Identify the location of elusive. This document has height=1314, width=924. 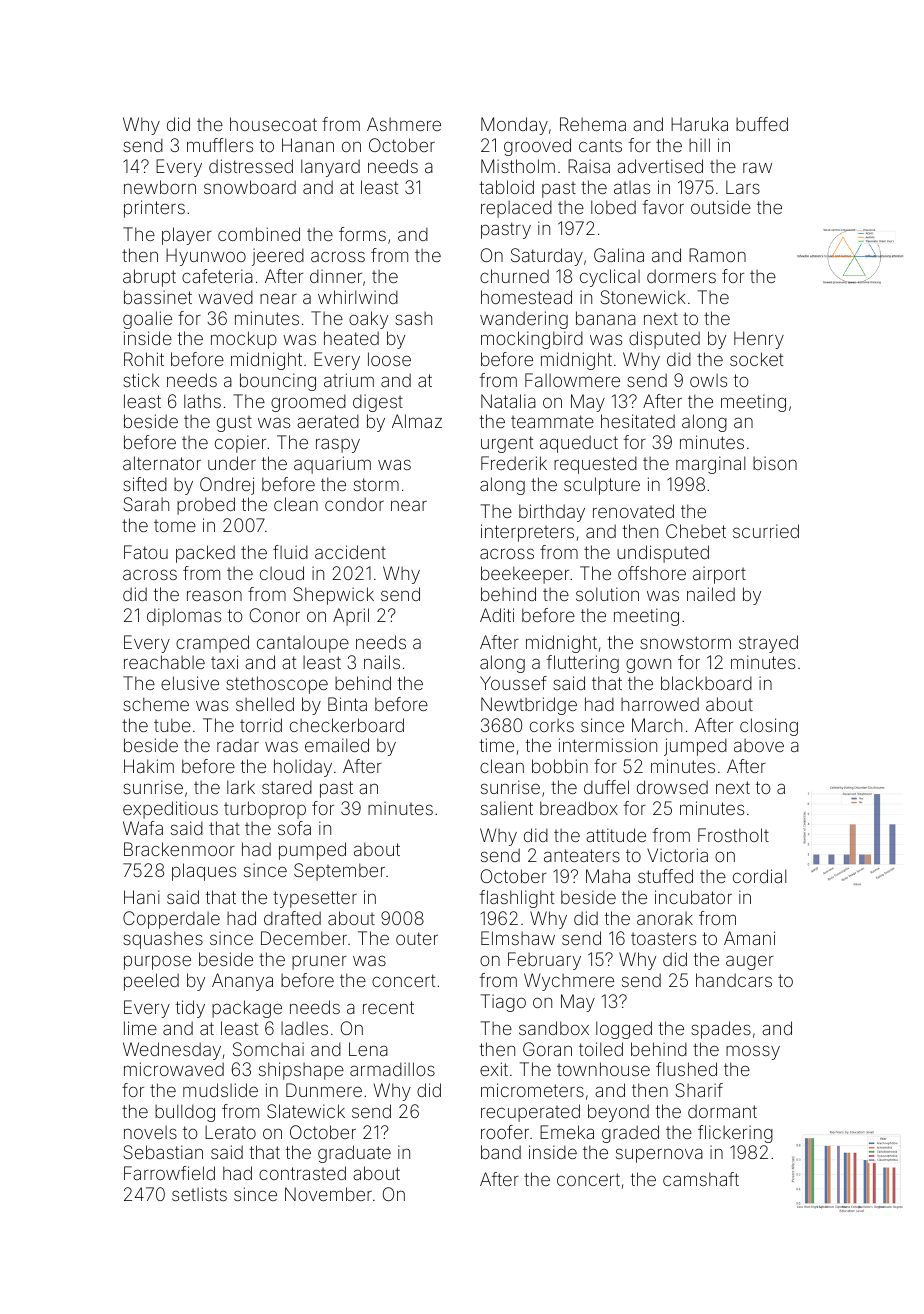
(190, 683).
